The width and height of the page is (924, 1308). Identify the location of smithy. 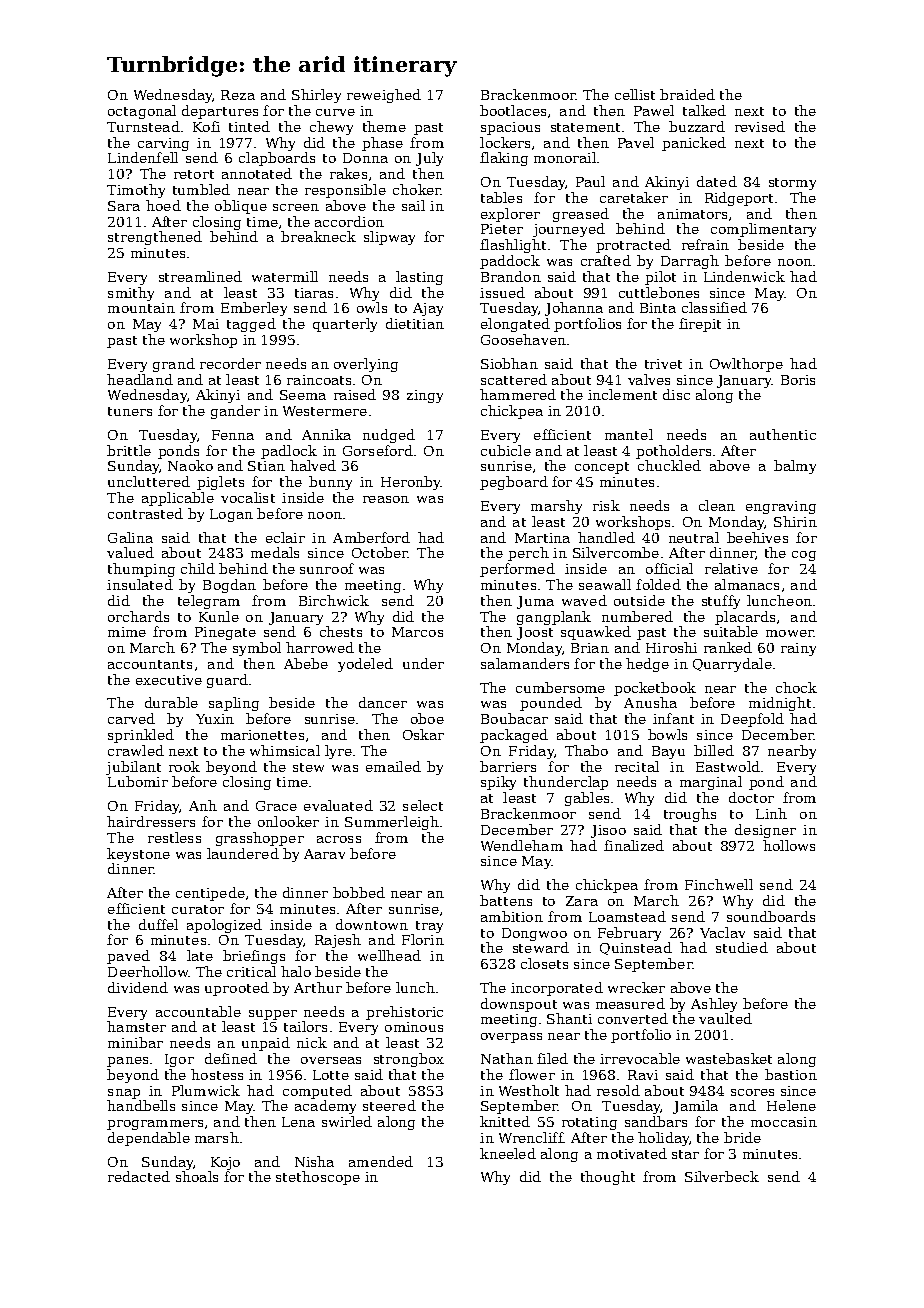
(131, 294).
